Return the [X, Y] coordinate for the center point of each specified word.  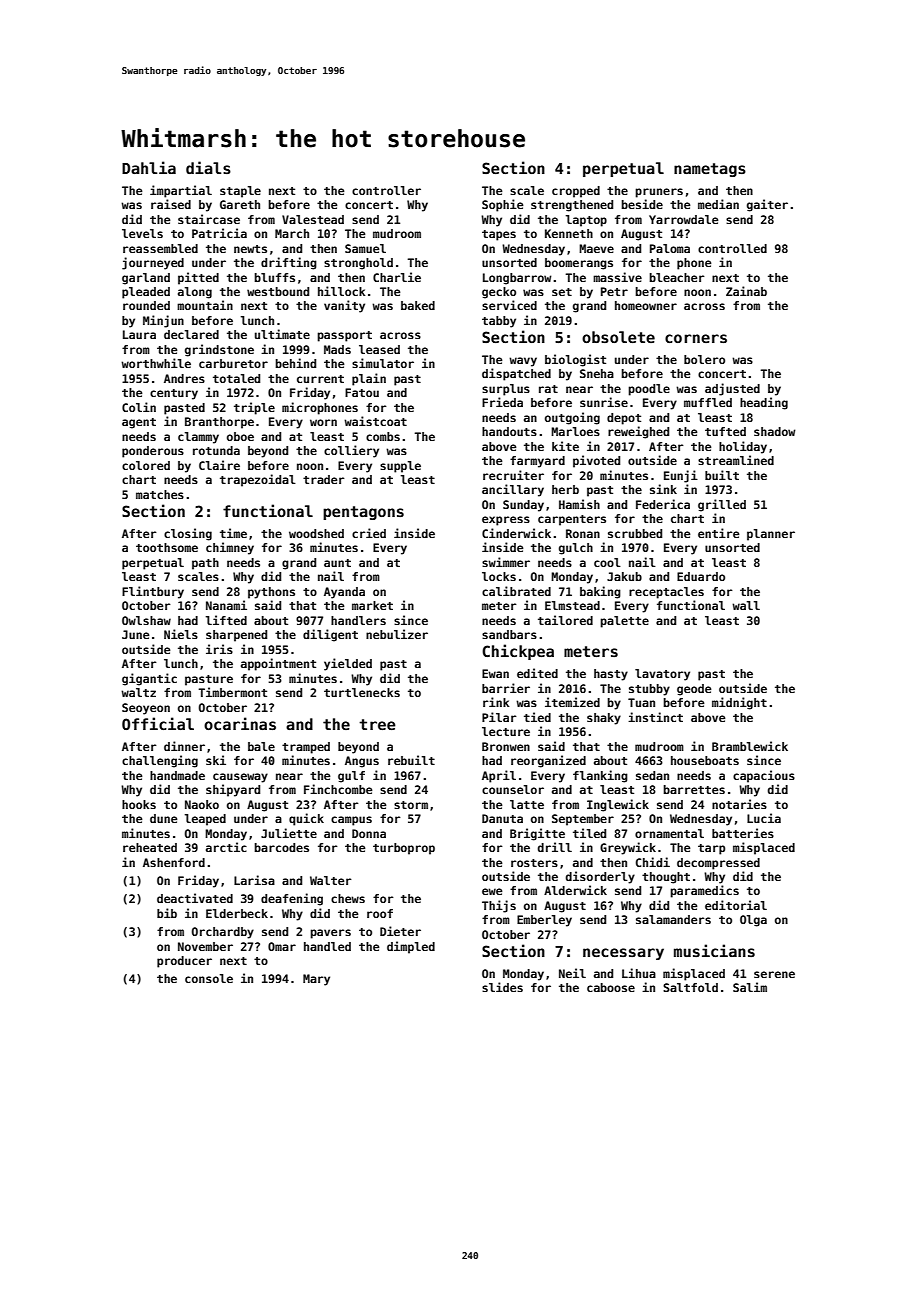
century [174, 394]
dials [208, 167]
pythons [271, 593]
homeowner [646, 305]
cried [369, 533]
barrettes [694, 789]
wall [746, 605]
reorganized [548, 761]
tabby [499, 322]
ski [216, 760]
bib [167, 913]
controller [386, 190]
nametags [710, 170]
